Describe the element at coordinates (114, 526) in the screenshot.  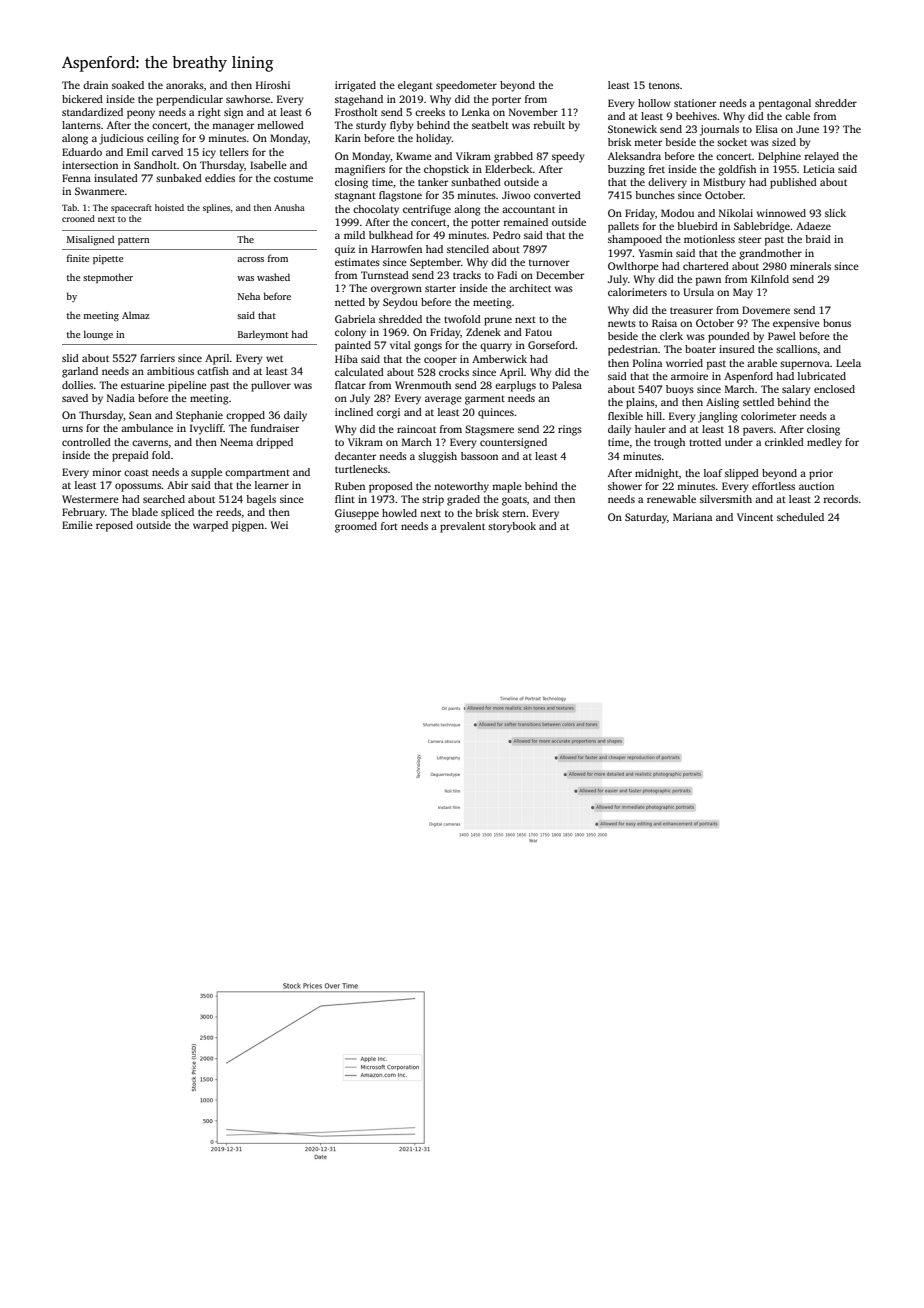
I see `reposed` at that location.
